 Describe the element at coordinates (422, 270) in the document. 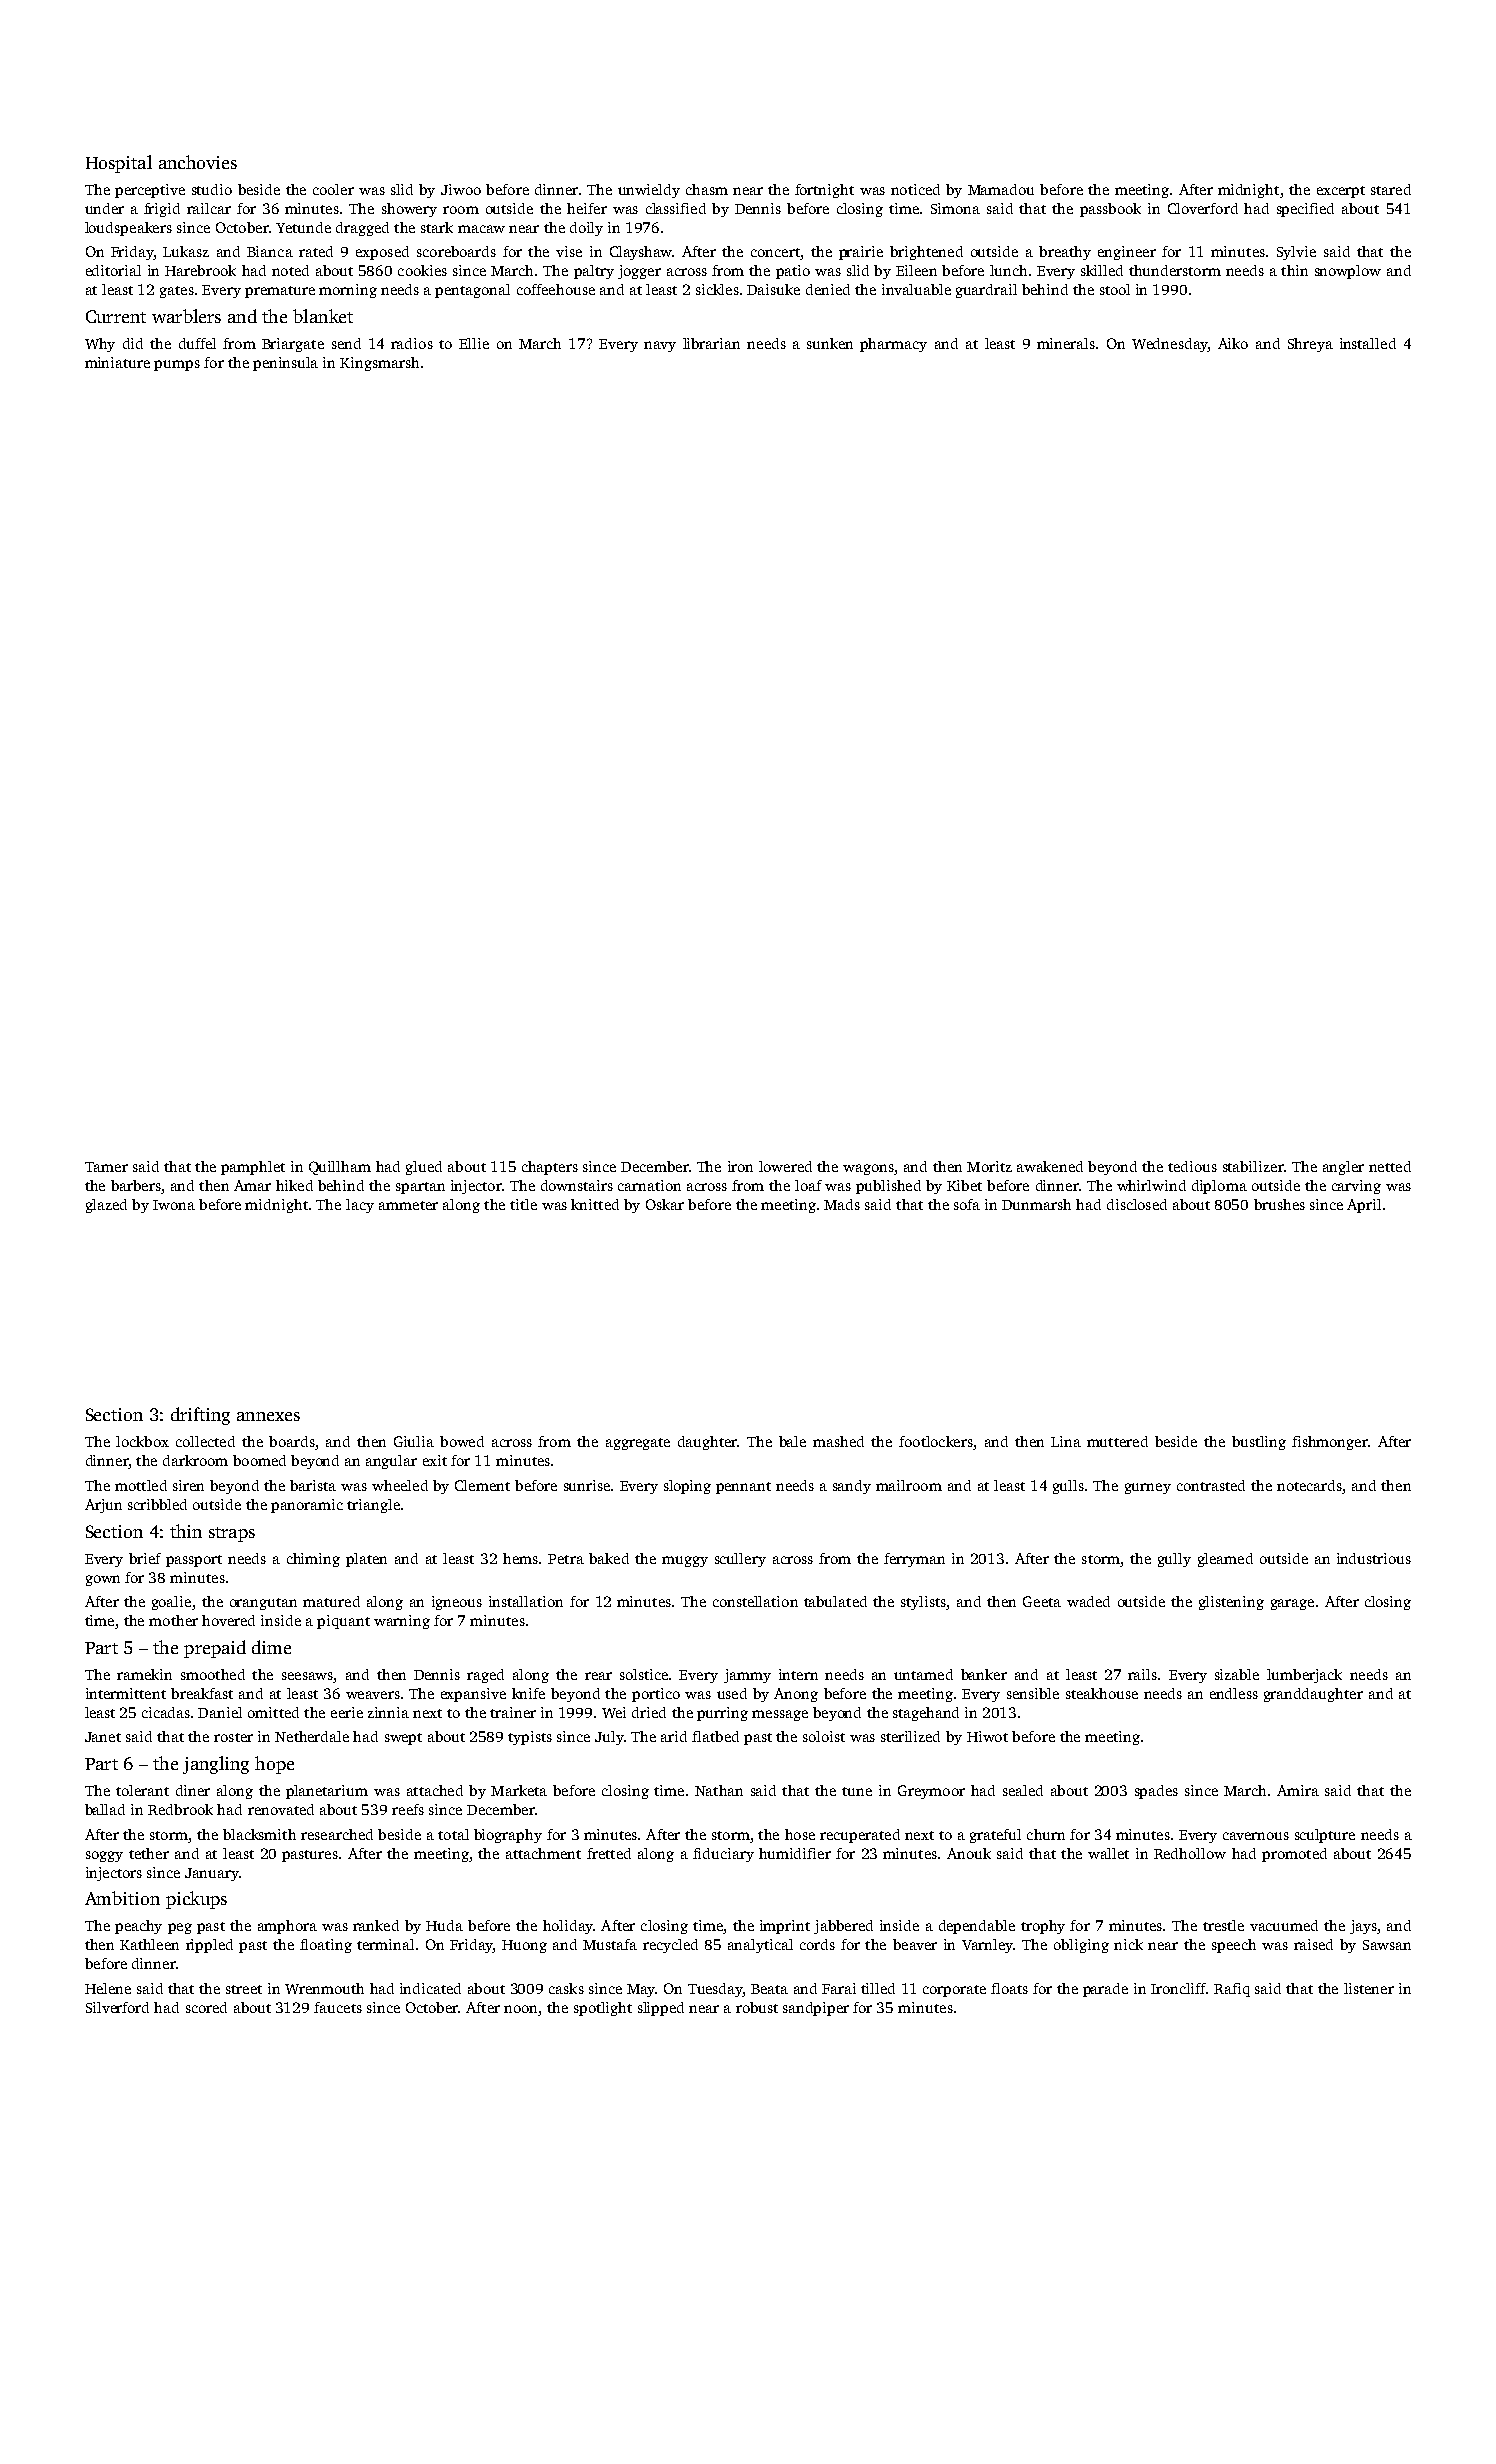

I see `cookies` at that location.
